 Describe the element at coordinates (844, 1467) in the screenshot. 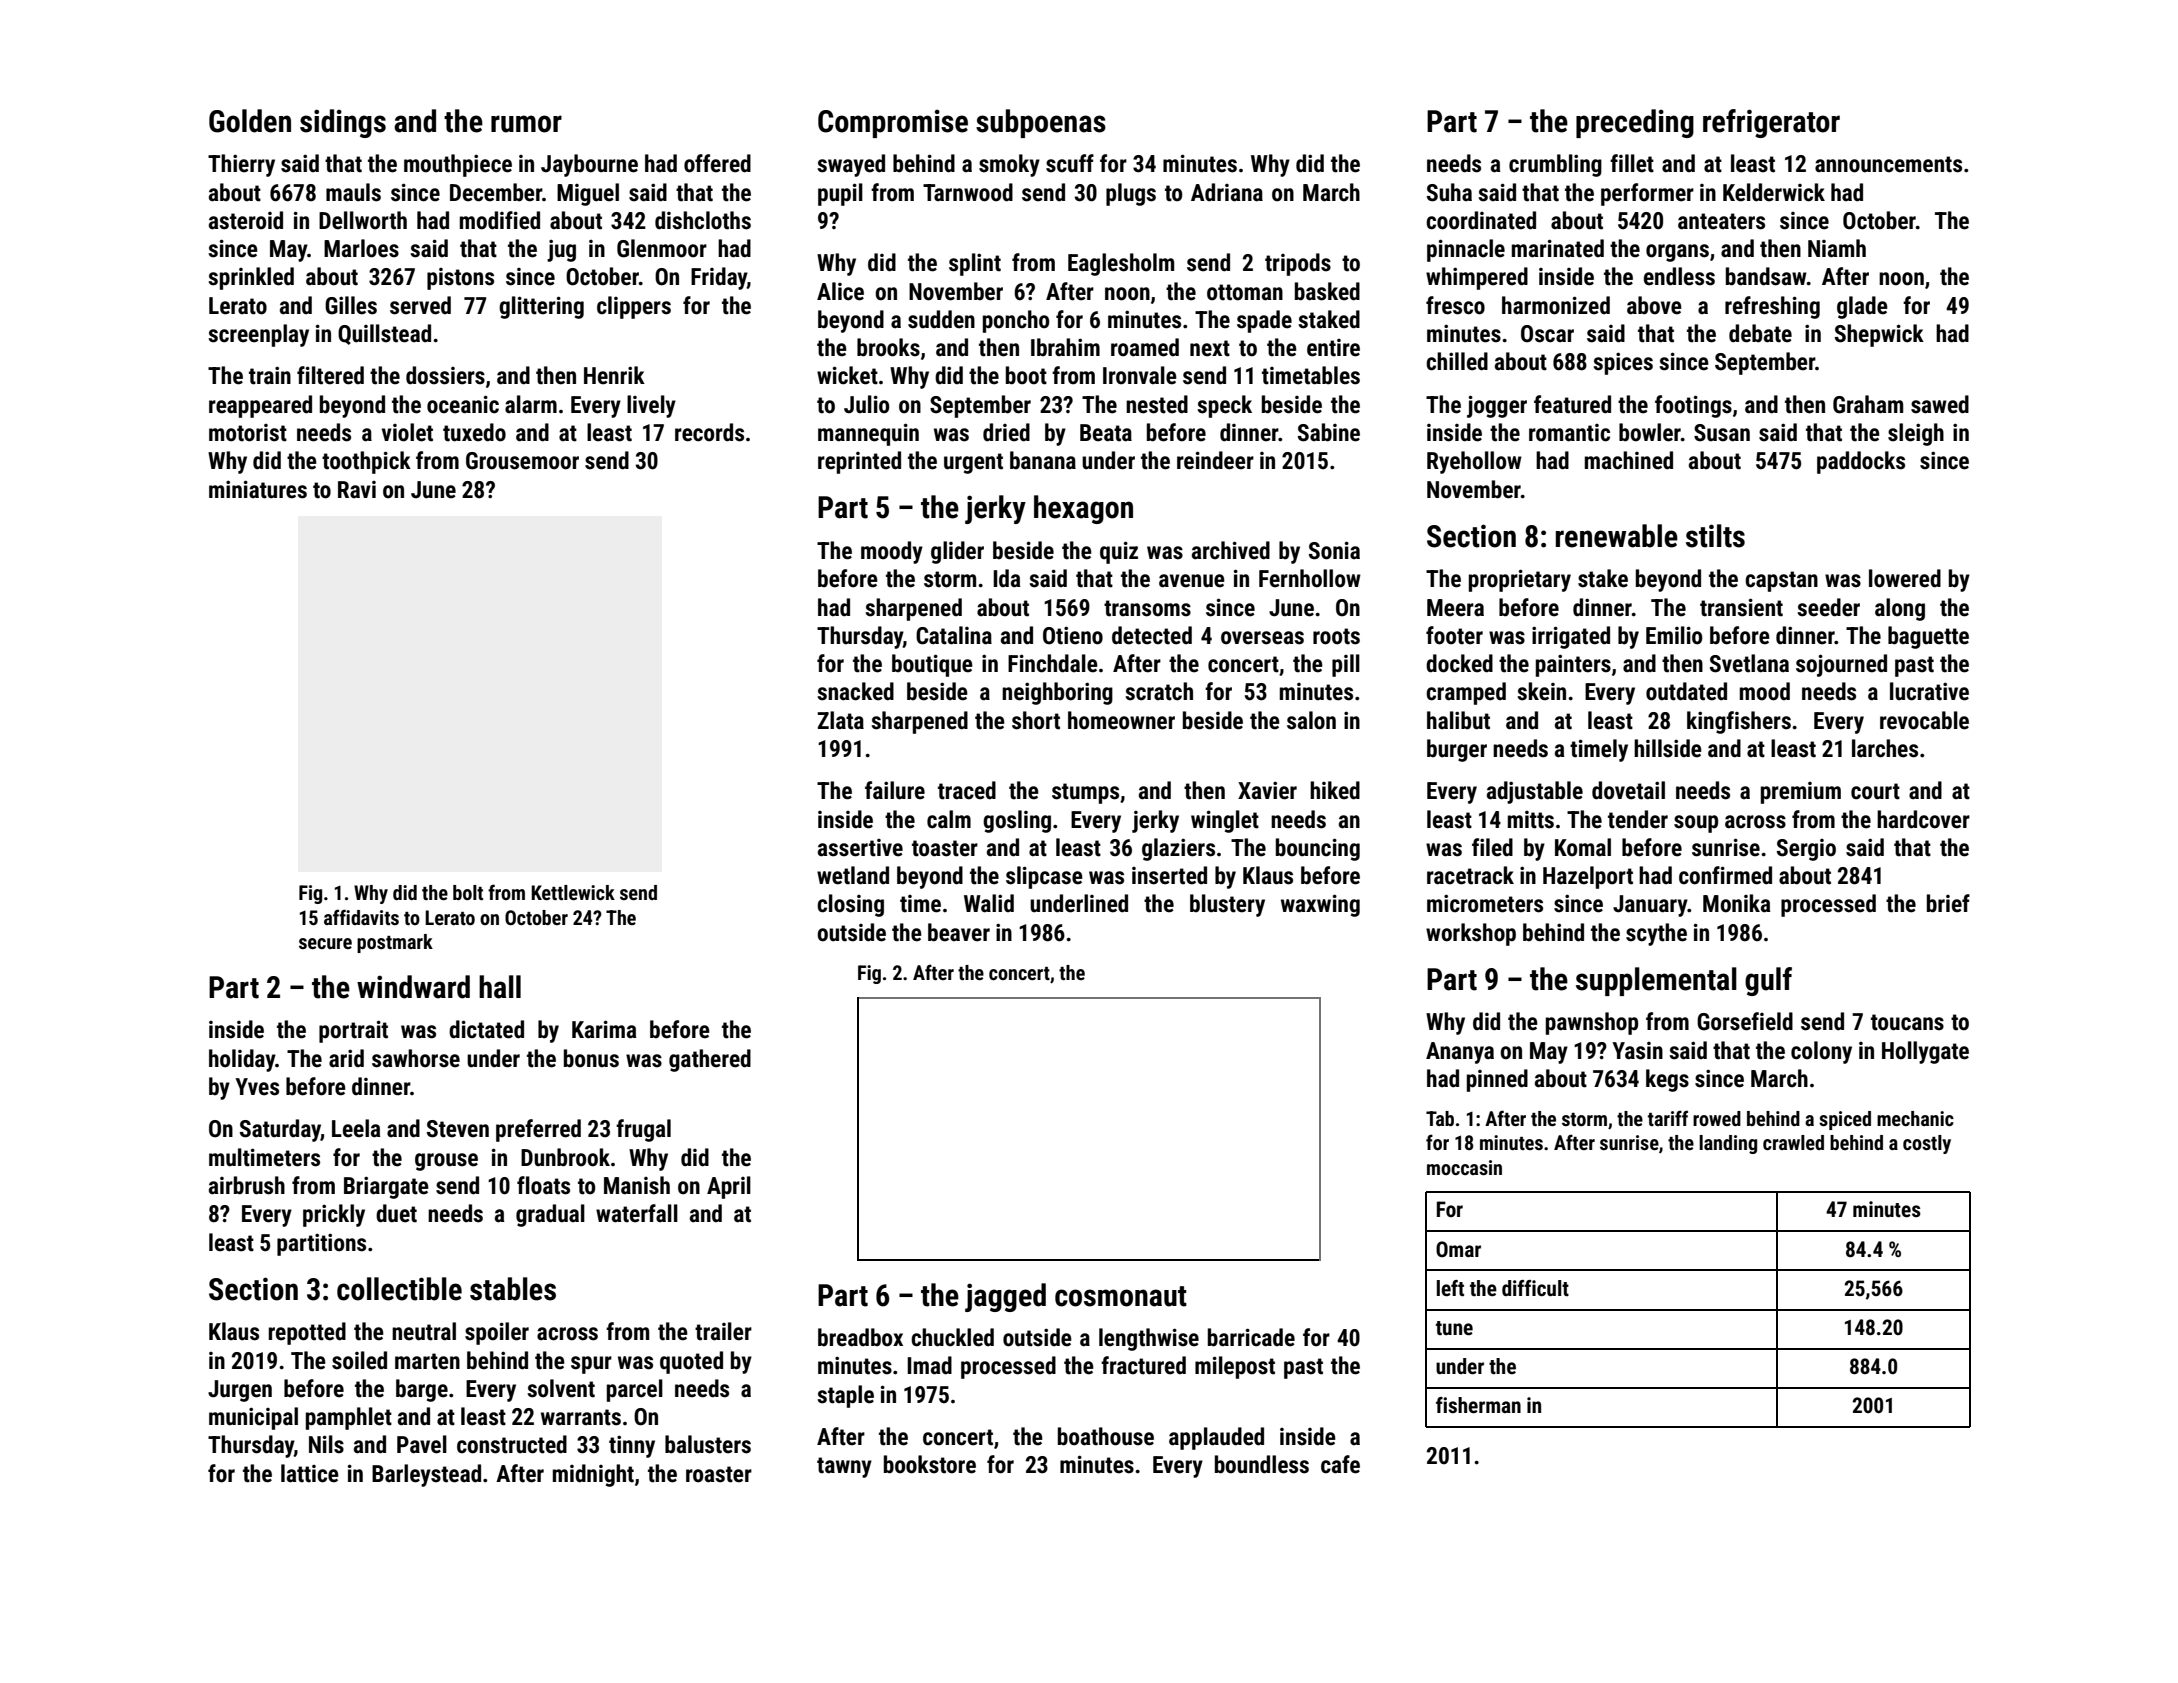

I see `tawny` at that location.
